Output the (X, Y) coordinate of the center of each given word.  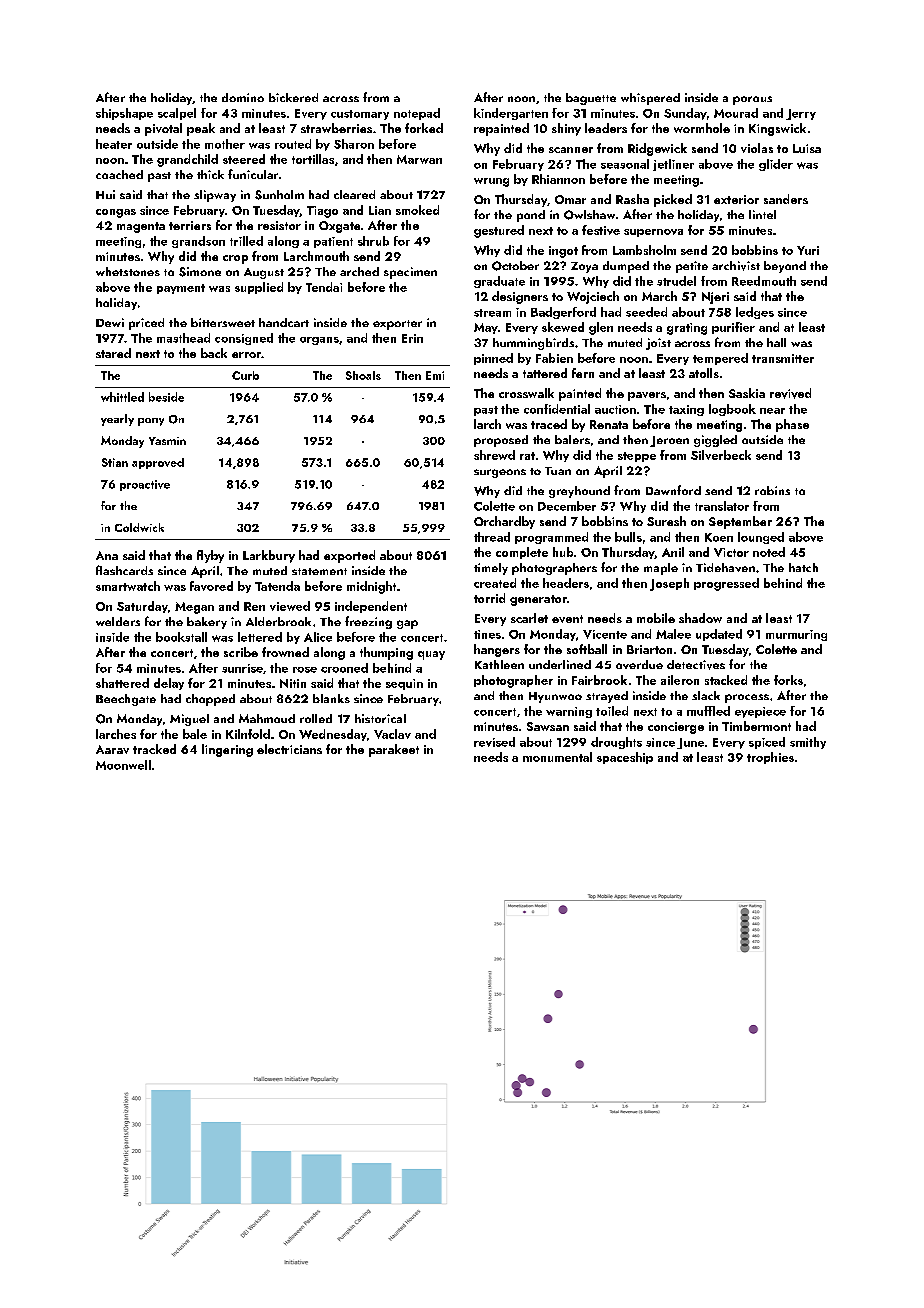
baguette (591, 99)
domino (243, 97)
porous (752, 100)
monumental (557, 757)
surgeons (500, 473)
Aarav (112, 749)
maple (661, 569)
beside (166, 397)
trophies (770, 758)
